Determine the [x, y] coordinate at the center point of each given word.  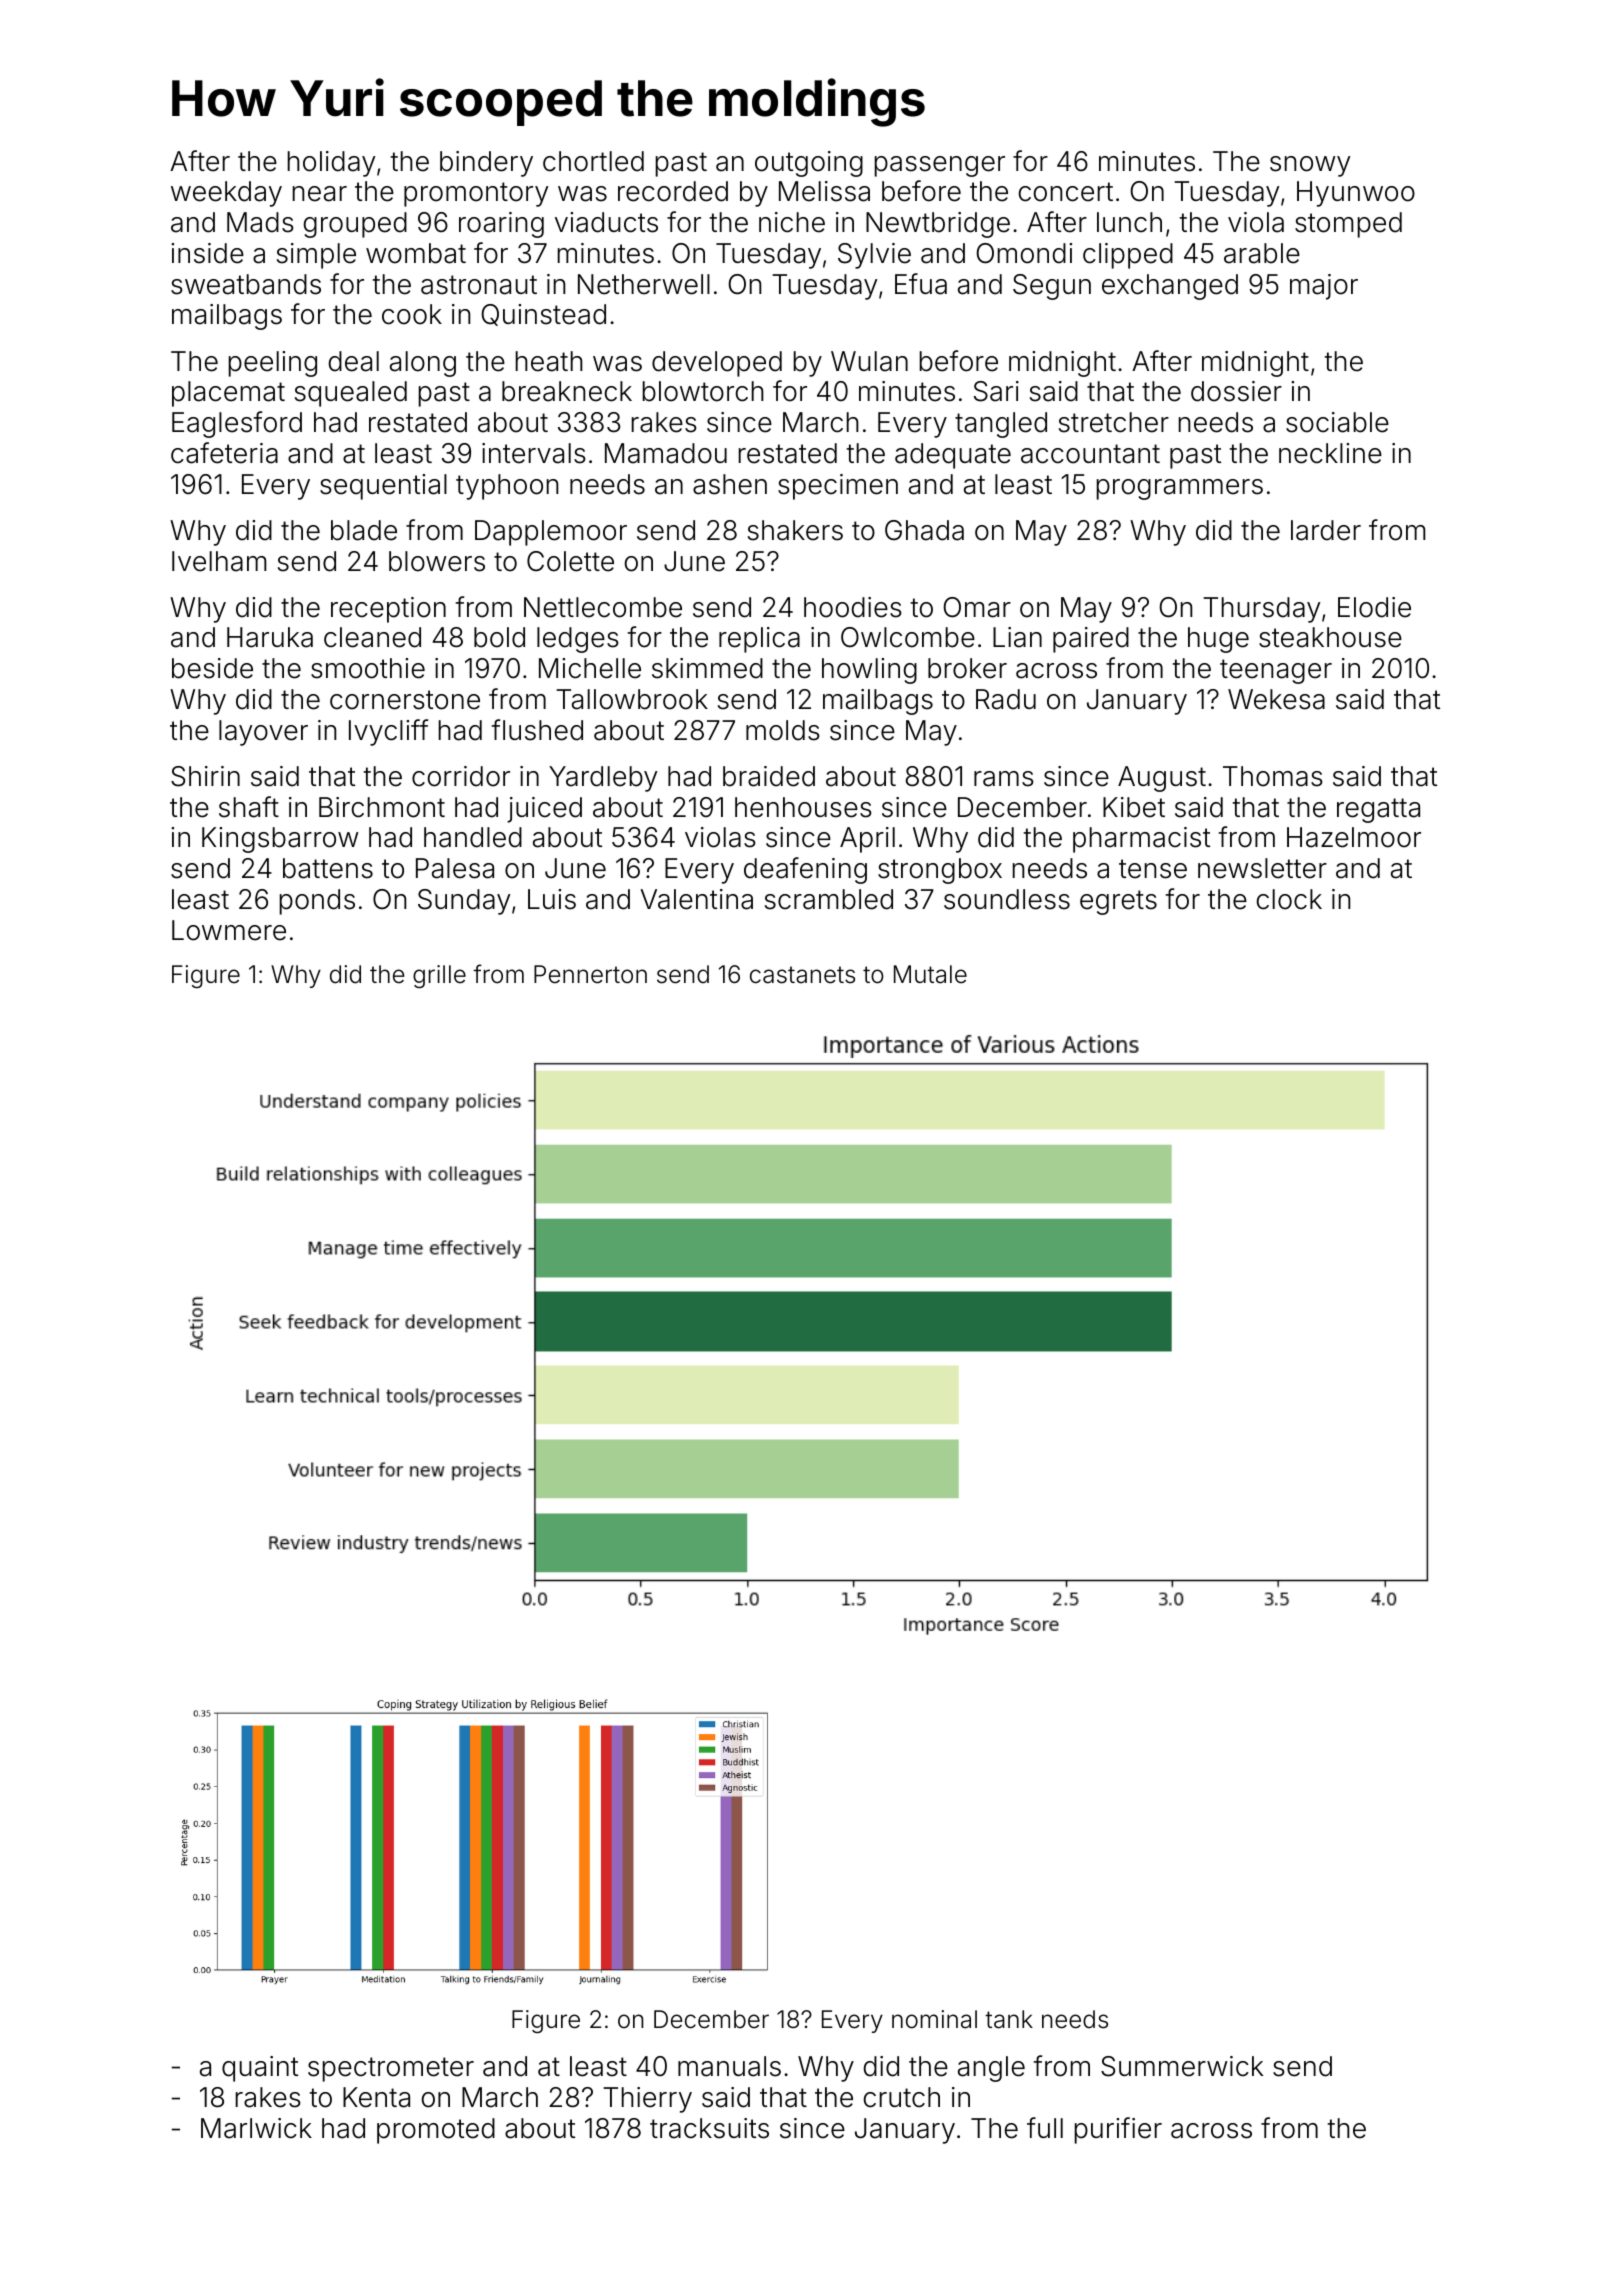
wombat [416, 253]
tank [1009, 2019]
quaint [260, 2069]
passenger [940, 166]
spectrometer [391, 2069]
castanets [802, 975]
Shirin [205, 776]
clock [1289, 899]
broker [967, 668]
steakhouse [1330, 637]
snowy [1310, 166]
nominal [934, 2019]
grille [439, 976]
